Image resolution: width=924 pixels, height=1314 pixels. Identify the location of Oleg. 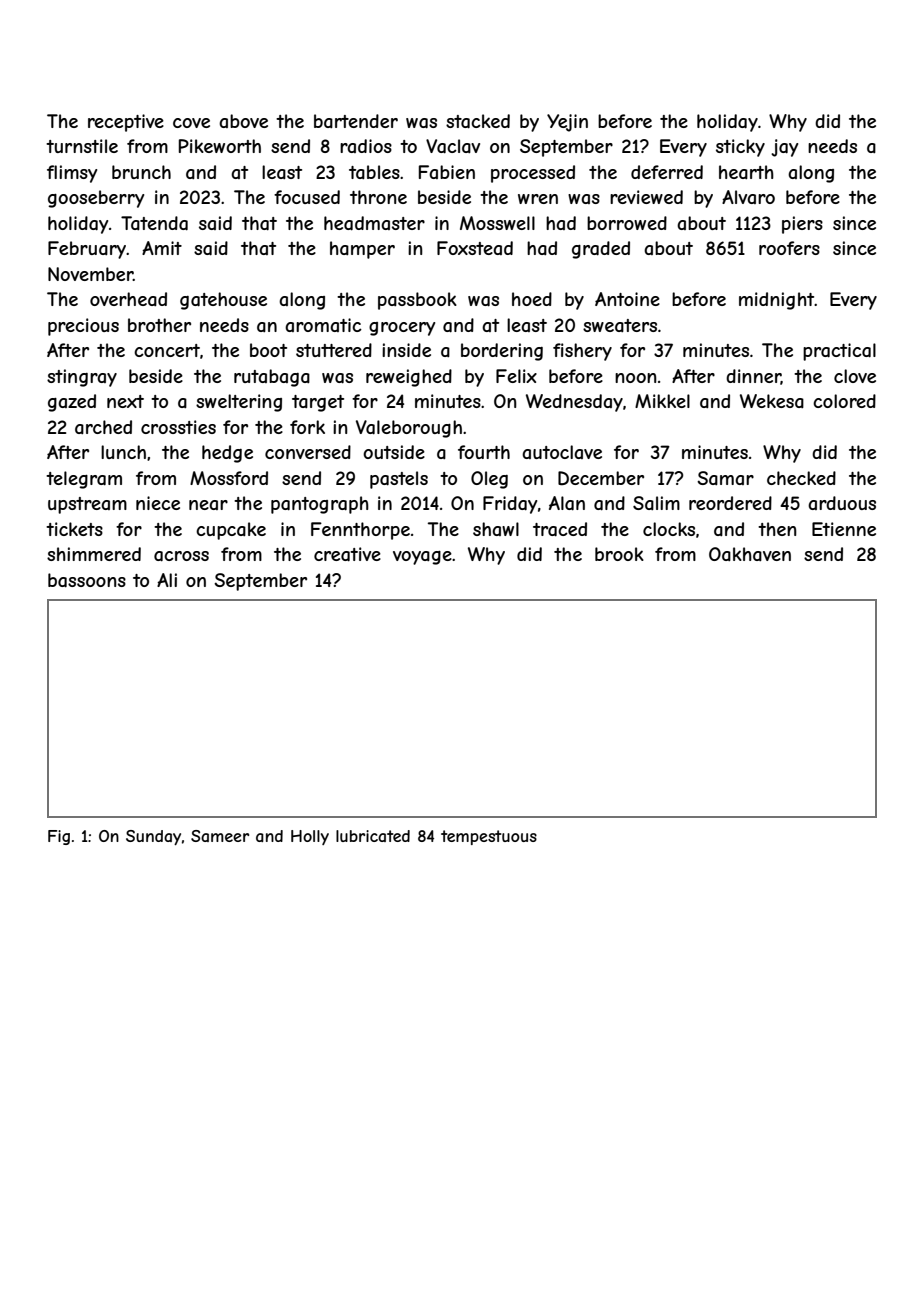
(489, 480).
